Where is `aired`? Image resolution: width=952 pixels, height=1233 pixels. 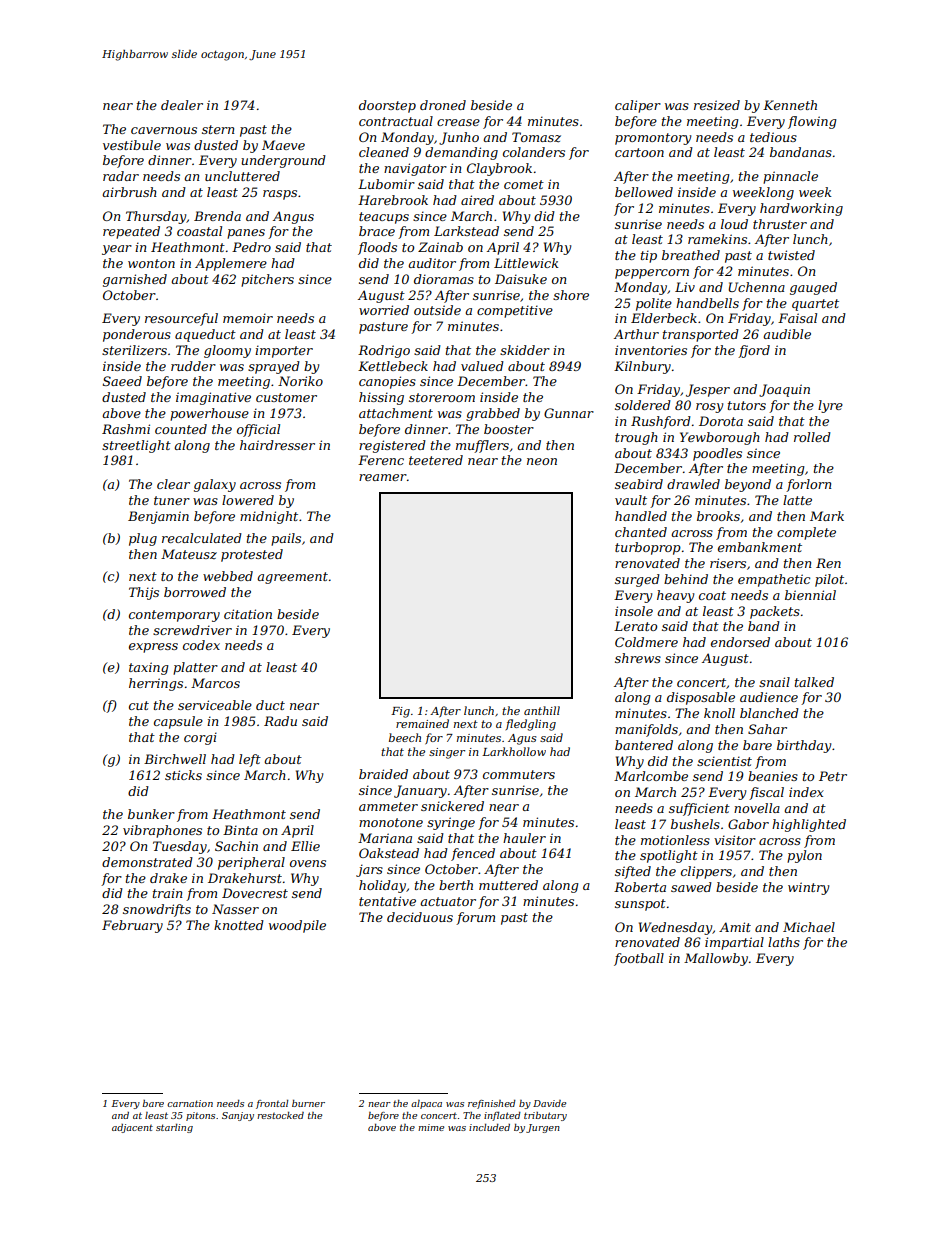 aired is located at coordinates (477, 200).
